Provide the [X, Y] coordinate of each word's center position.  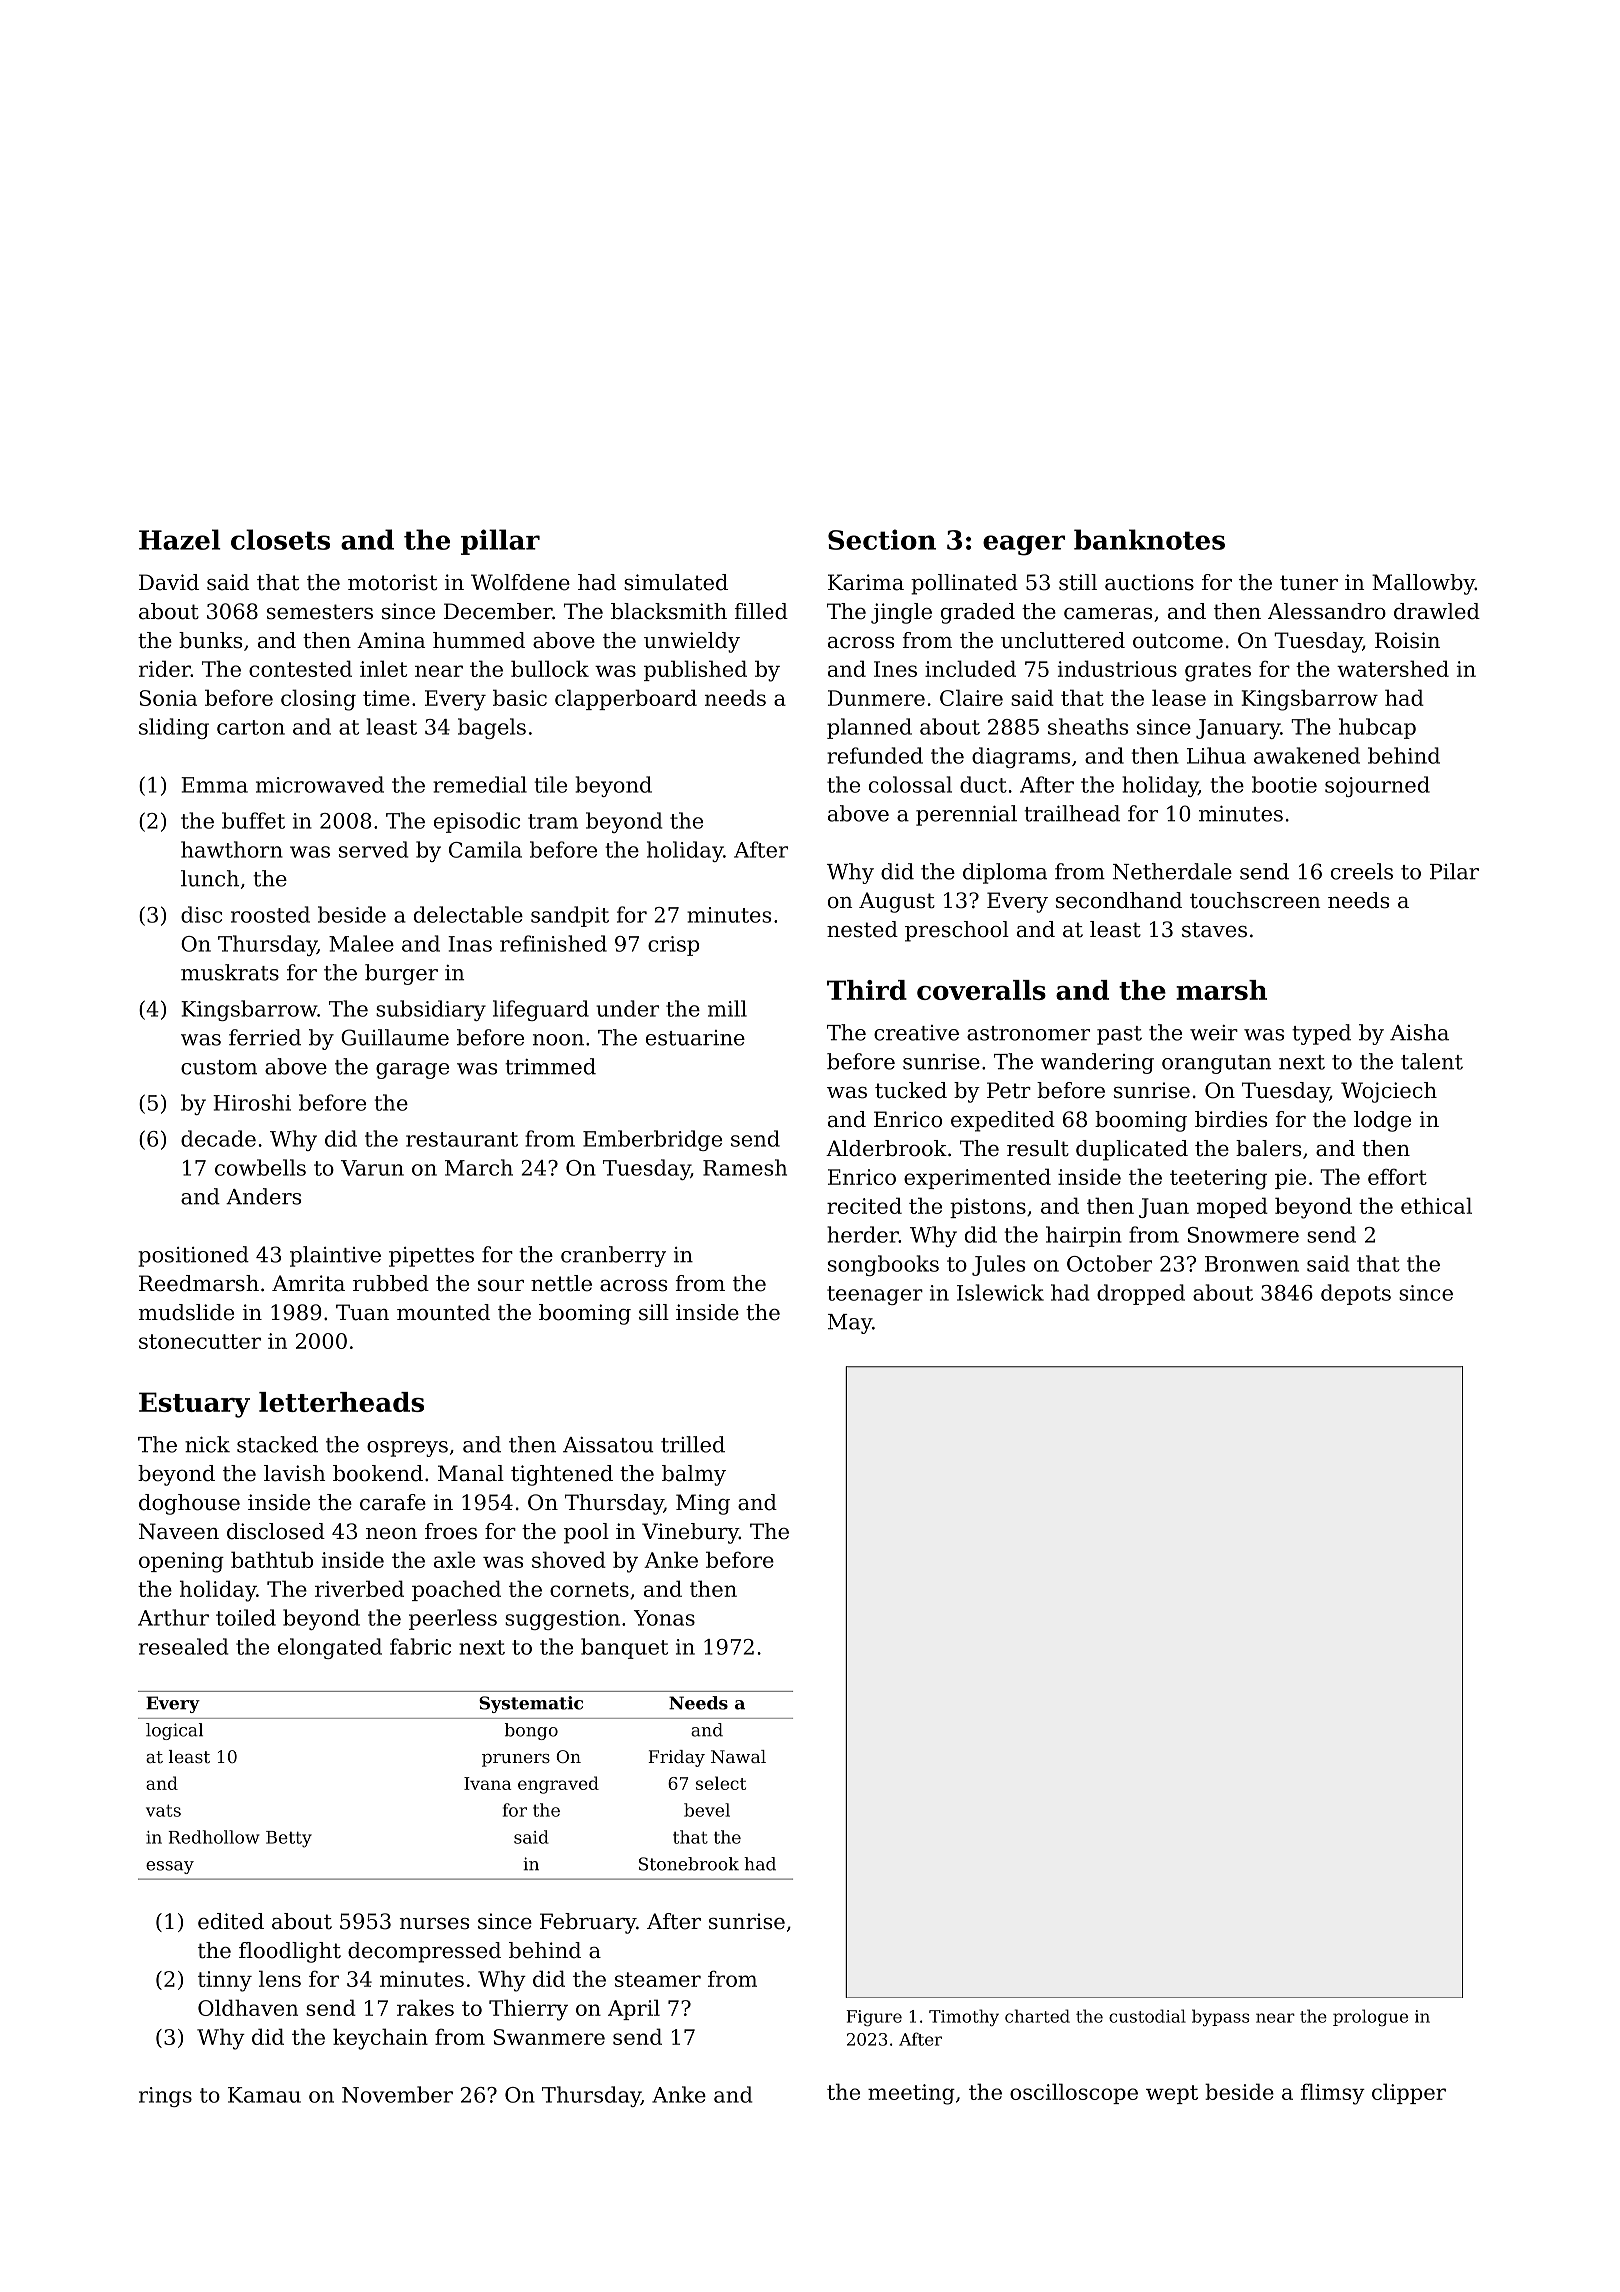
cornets [589, 1589]
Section [882, 539]
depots [1356, 1294]
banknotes [1149, 539]
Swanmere [549, 2037]
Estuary [194, 1405]
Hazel [180, 539]
